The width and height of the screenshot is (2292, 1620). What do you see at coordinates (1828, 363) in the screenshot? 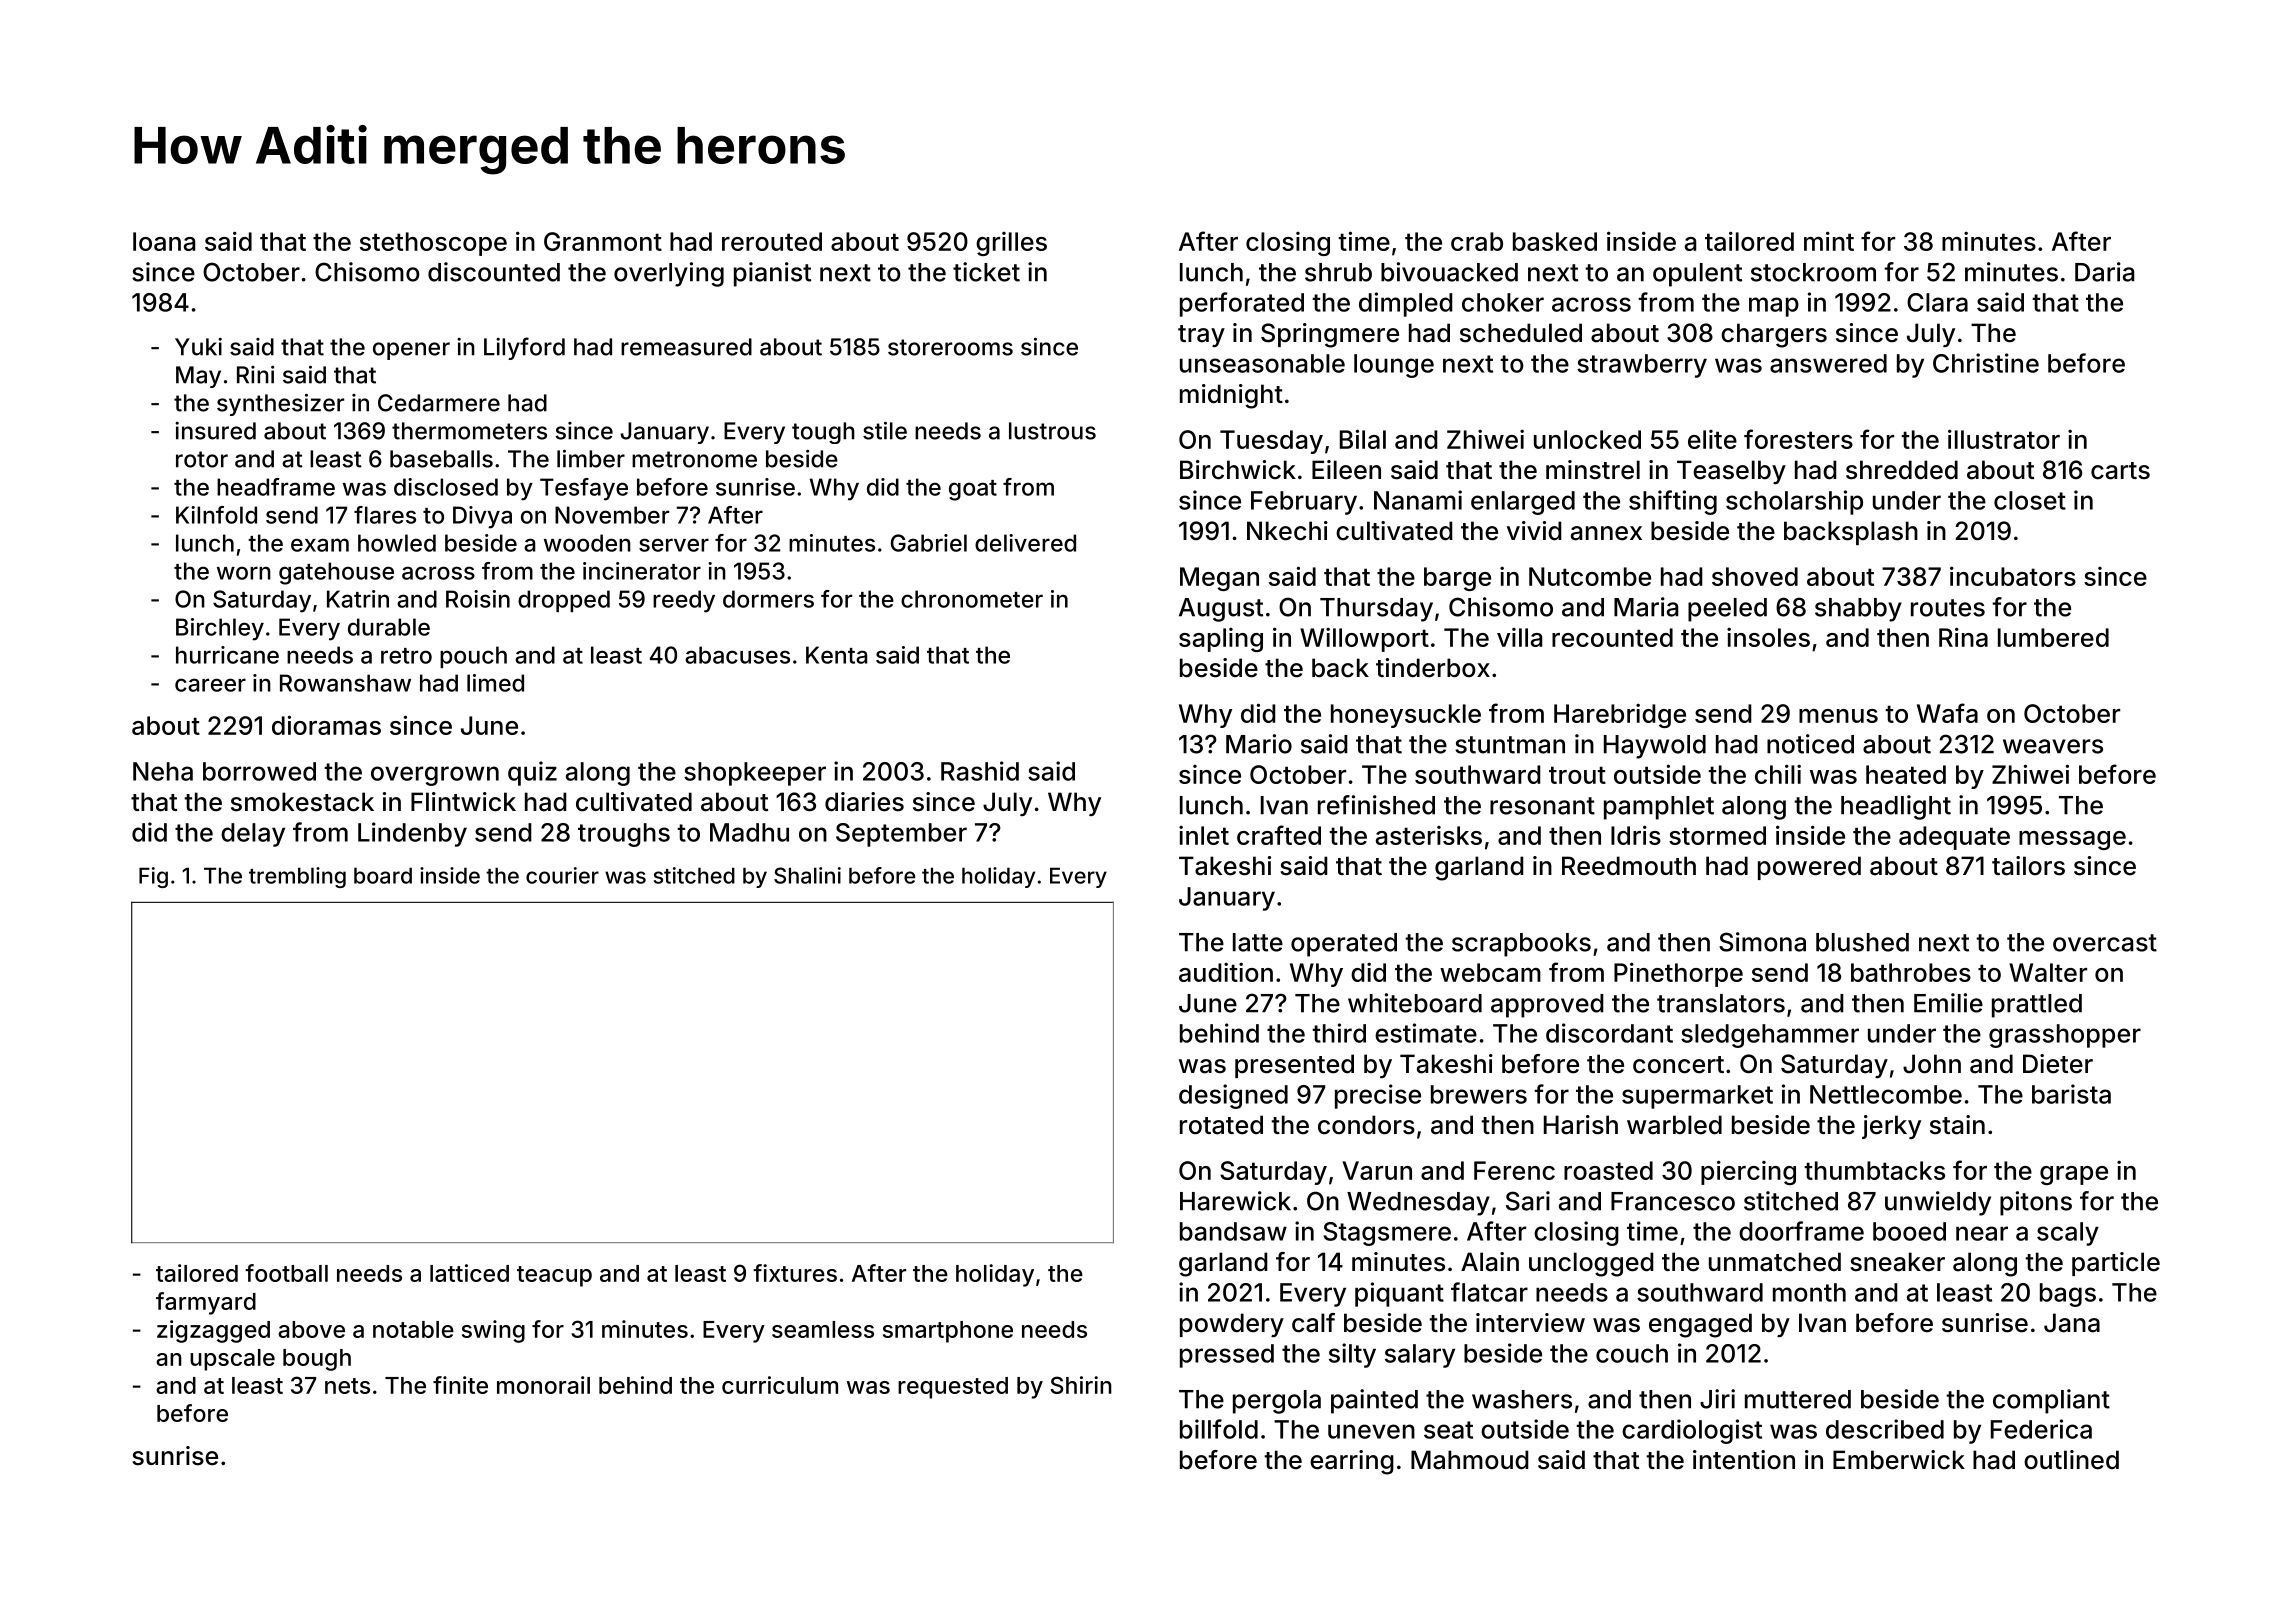
I see `answered` at bounding box center [1828, 363].
